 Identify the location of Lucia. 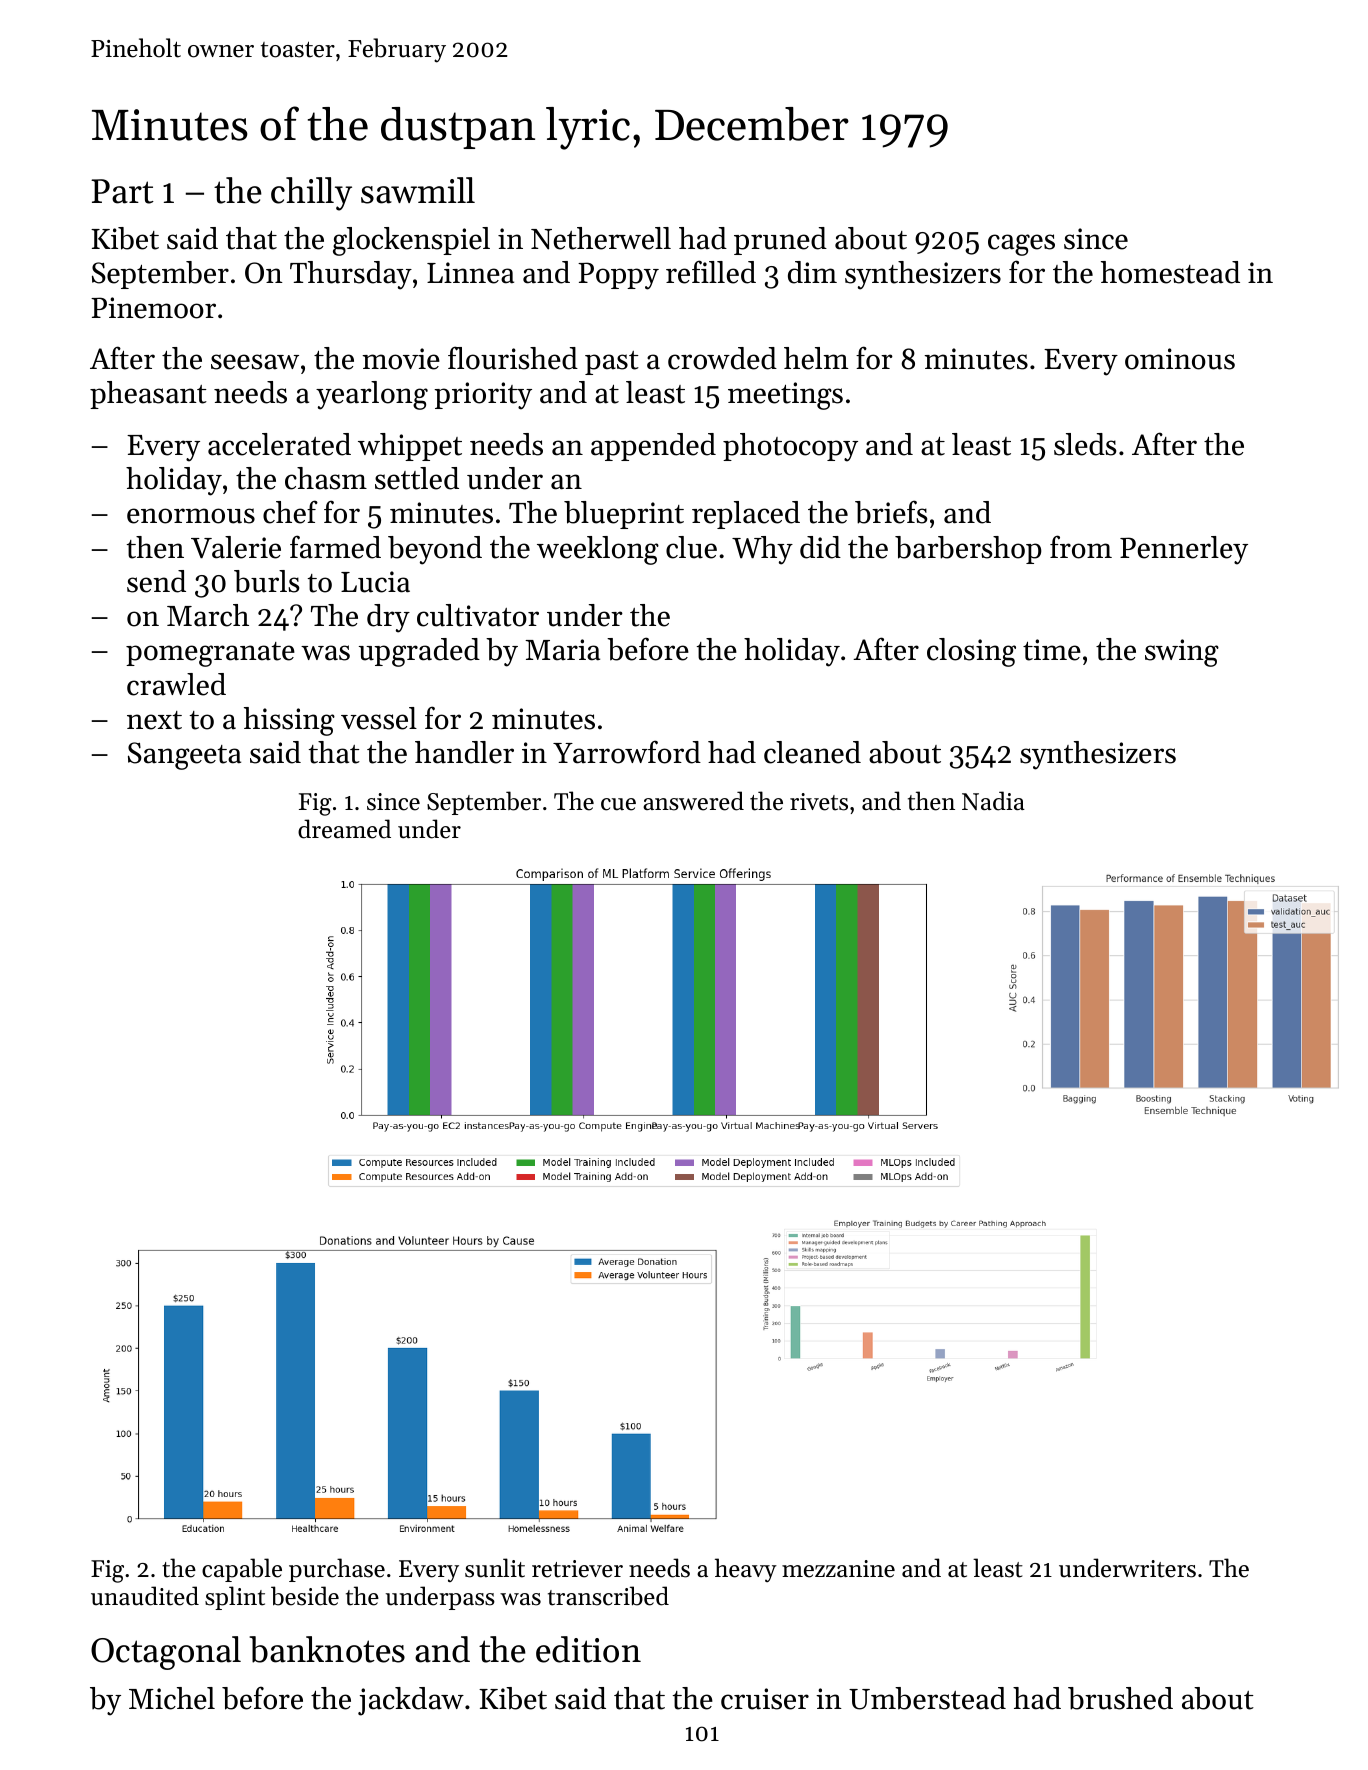
(375, 582).
